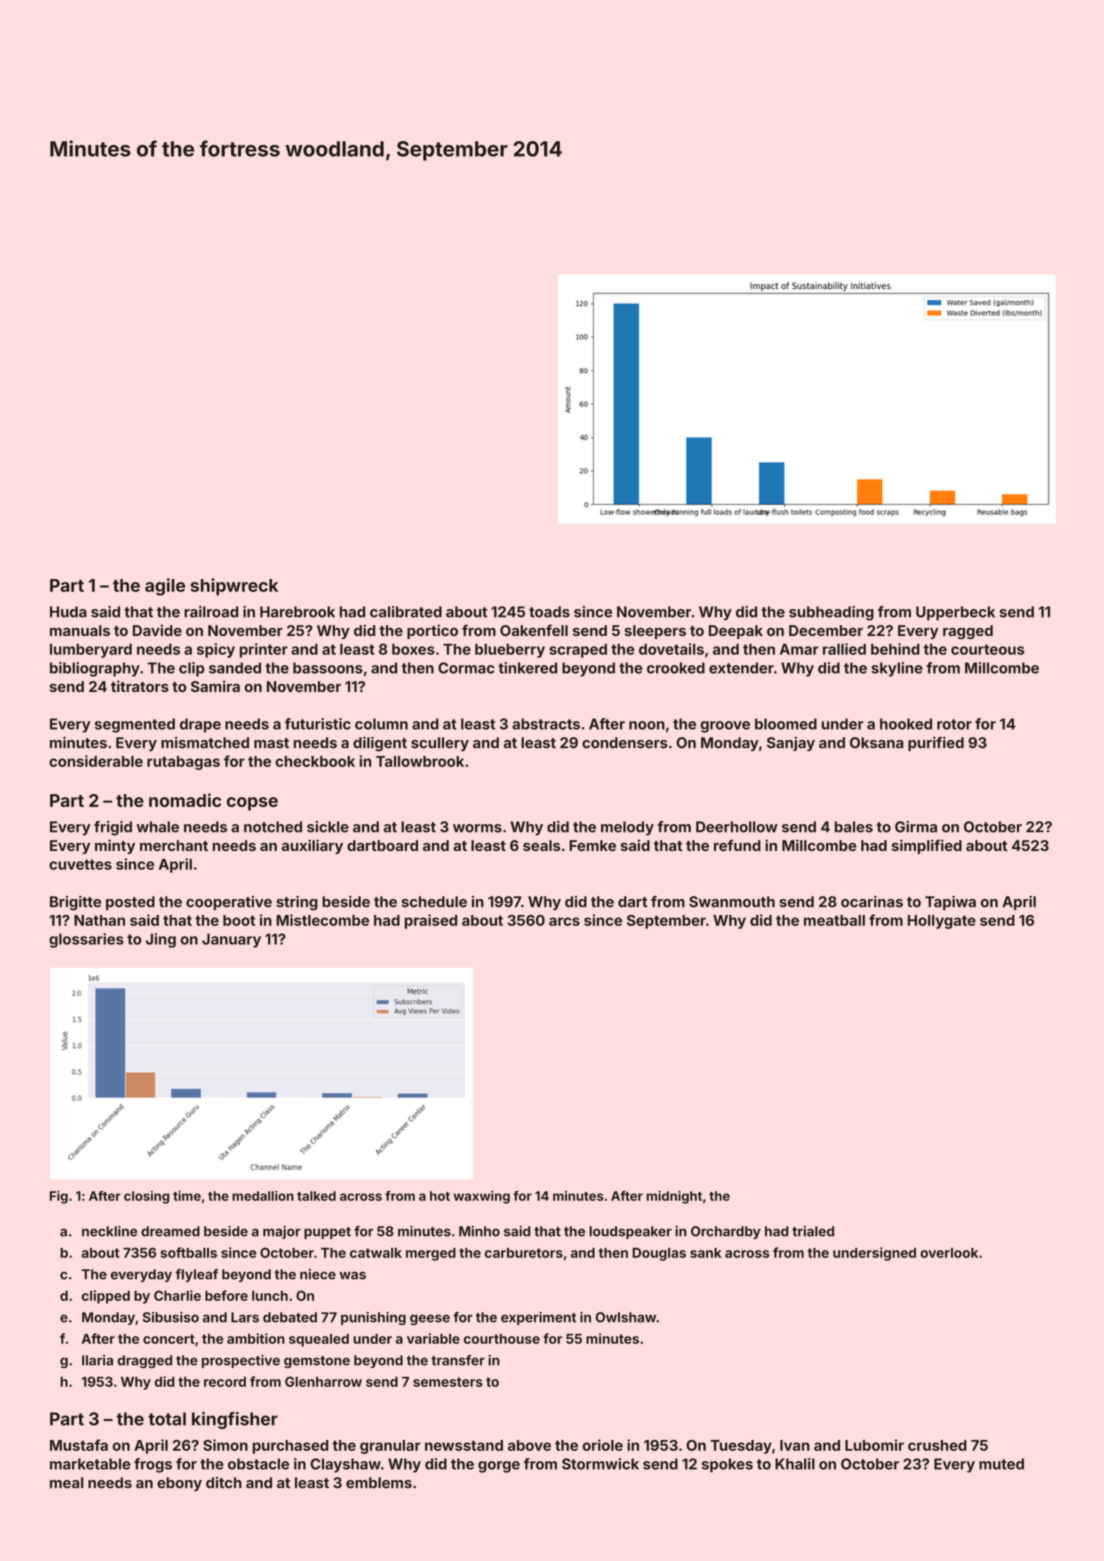  What do you see at coordinates (950, 903) in the image?
I see `Tapiwa` at bounding box center [950, 903].
